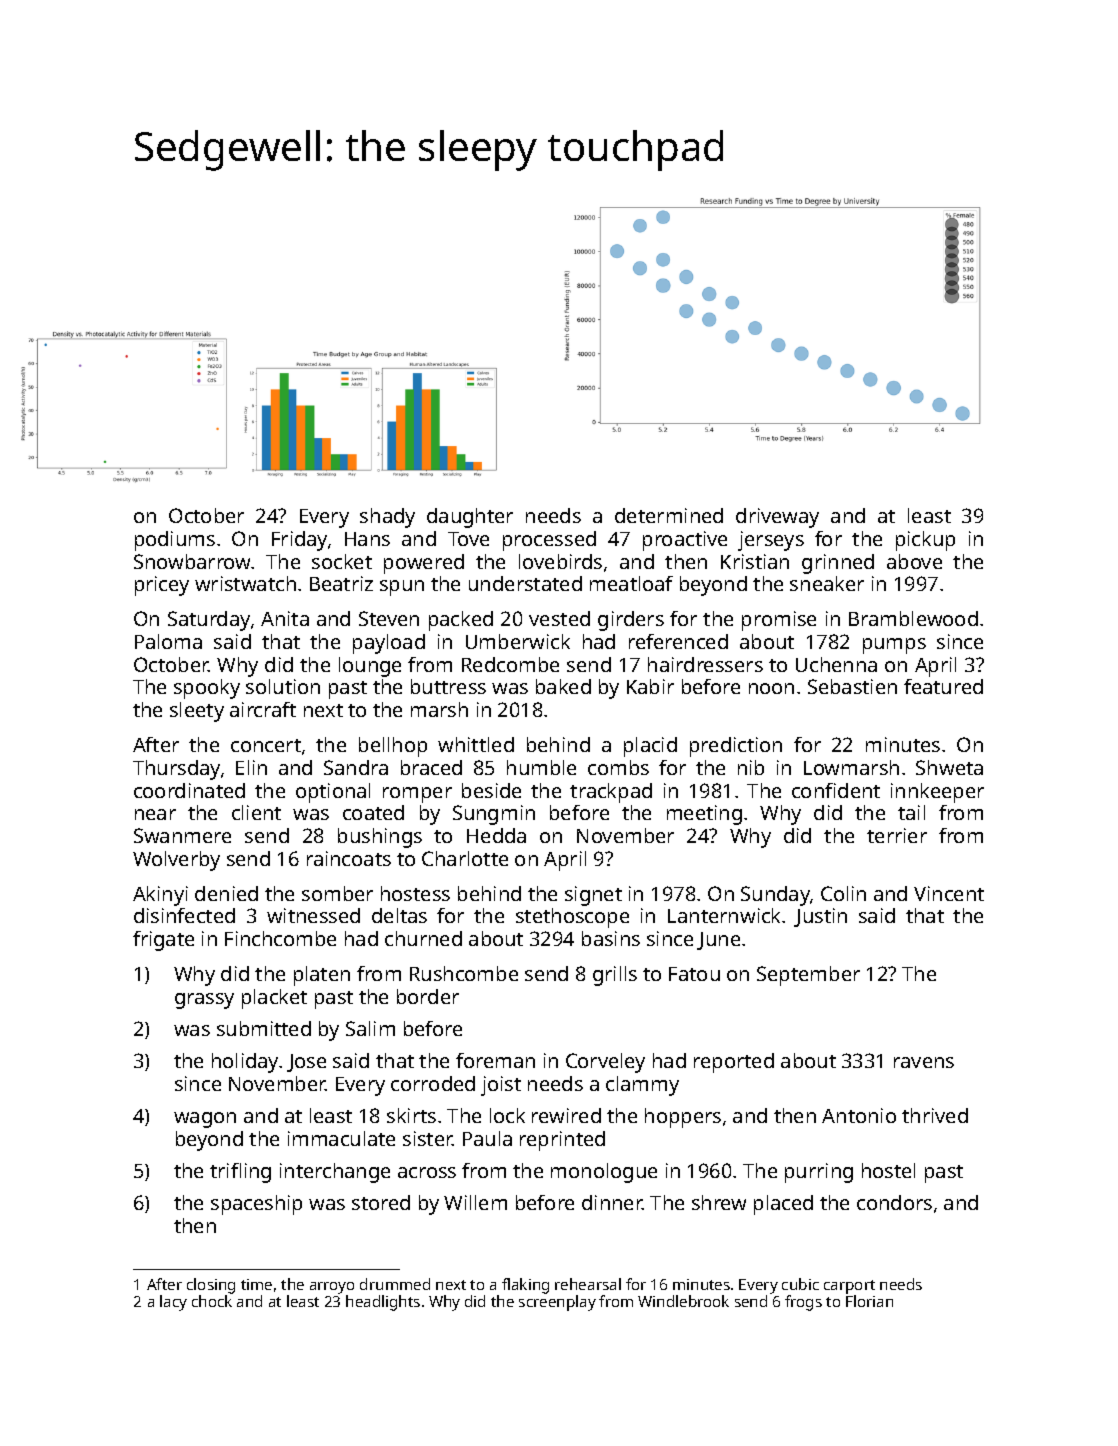  I want to click on hoppers, so click(683, 1118).
